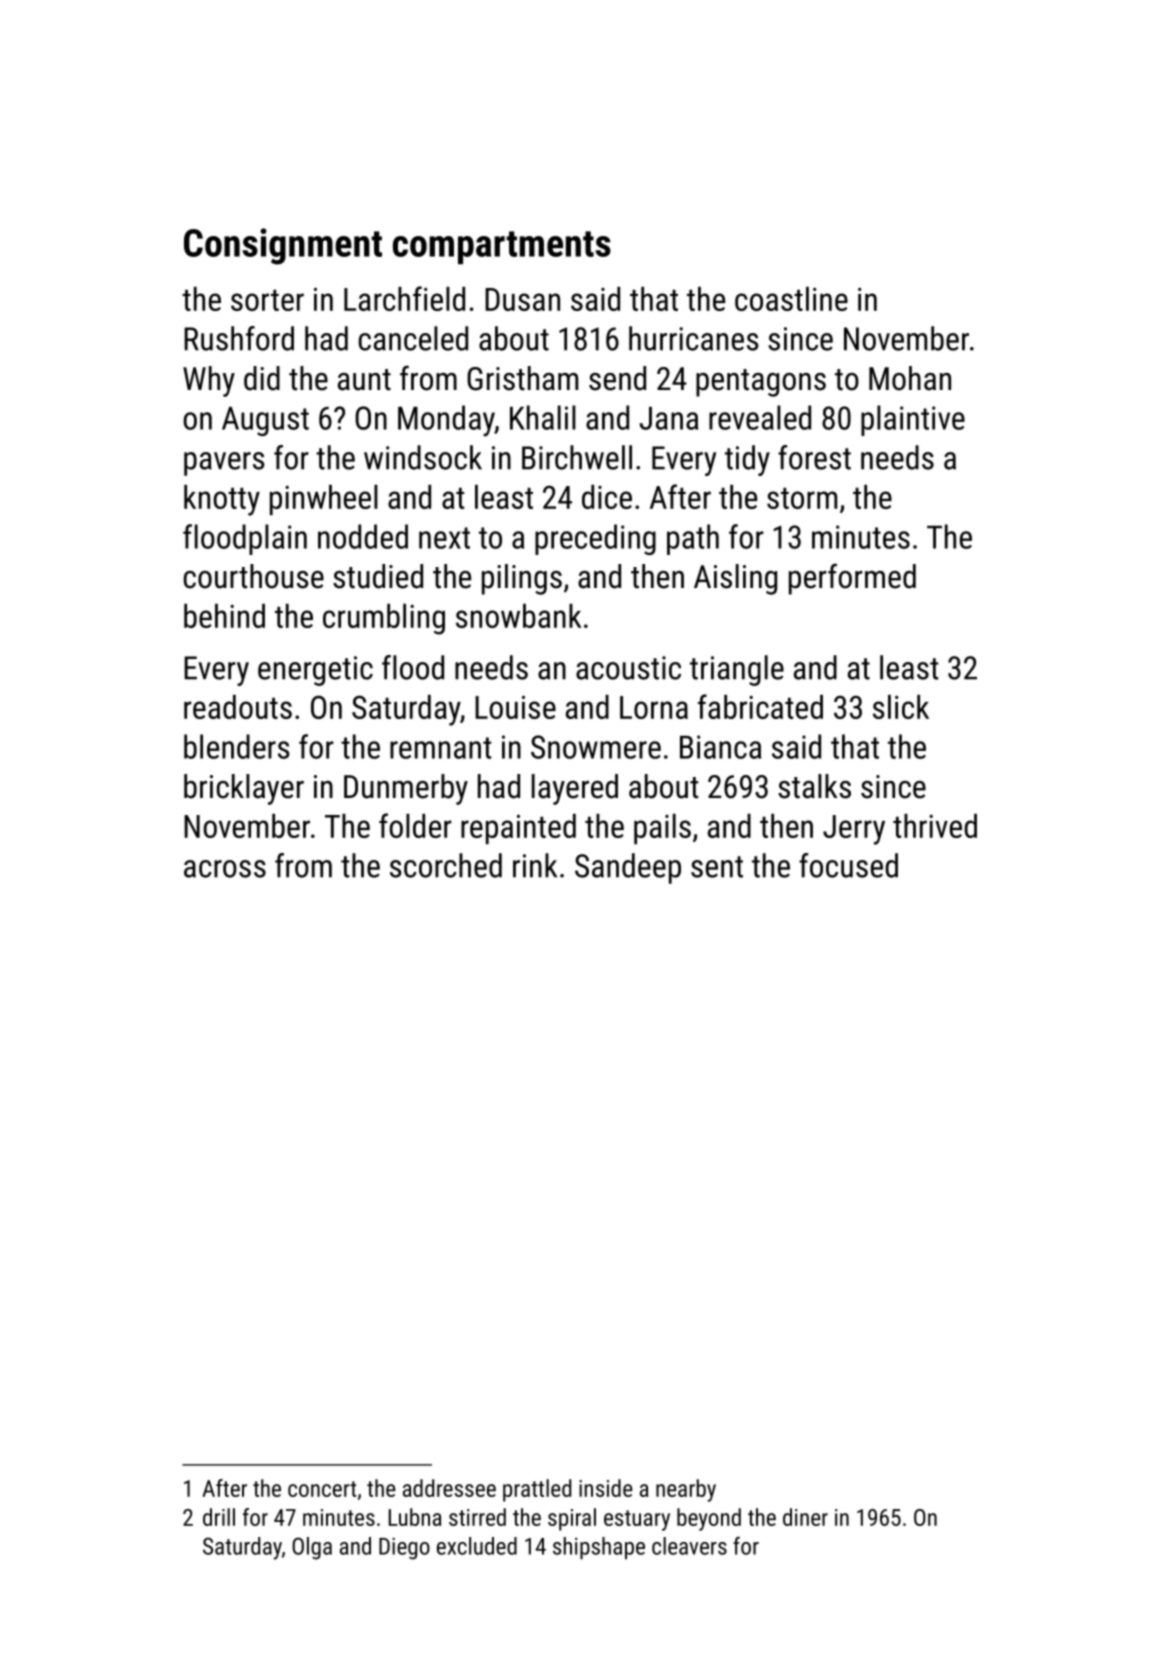  Describe the element at coordinates (913, 420) in the document. I see `plaintive` at that location.
